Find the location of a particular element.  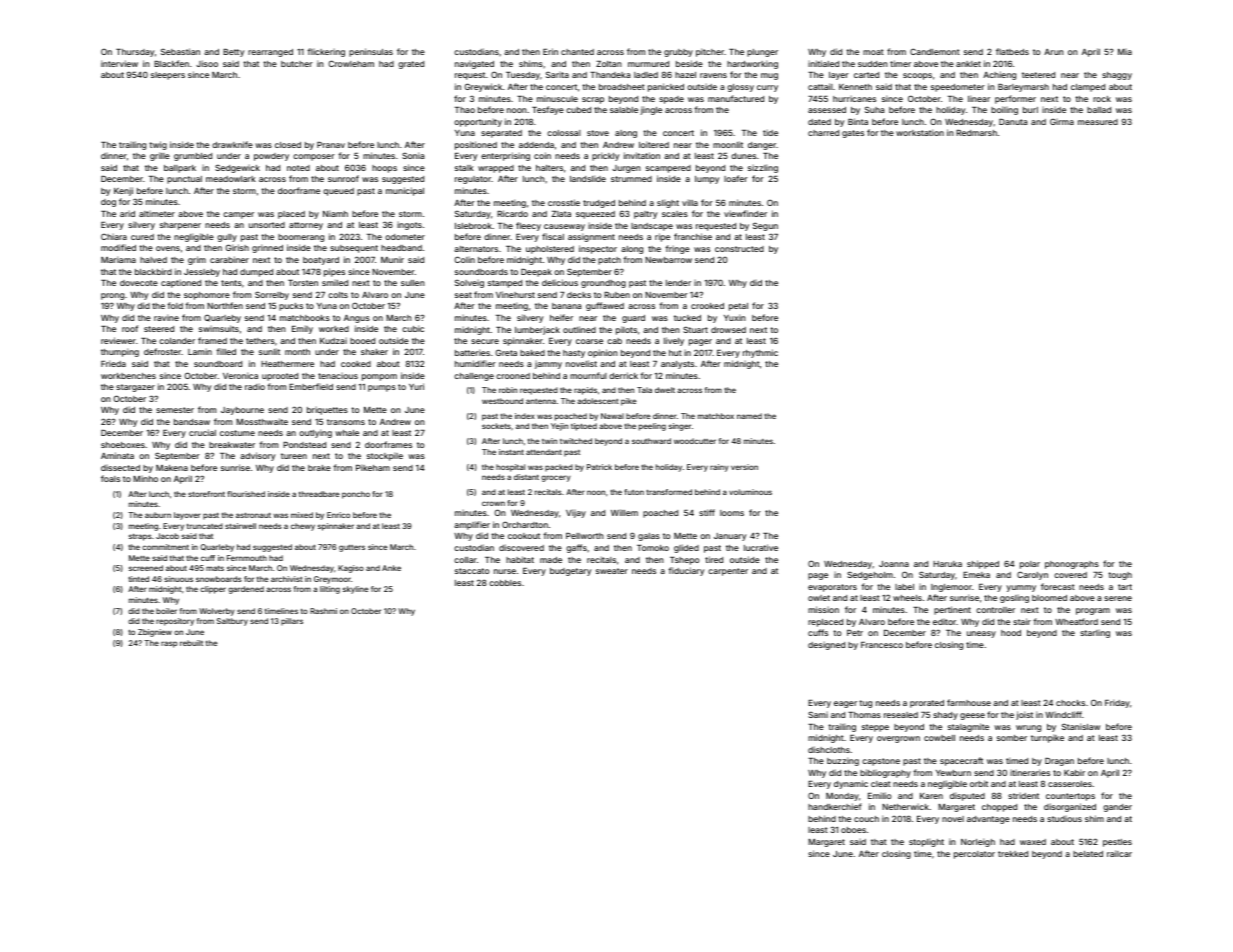

workbenches is located at coordinates (128, 376).
